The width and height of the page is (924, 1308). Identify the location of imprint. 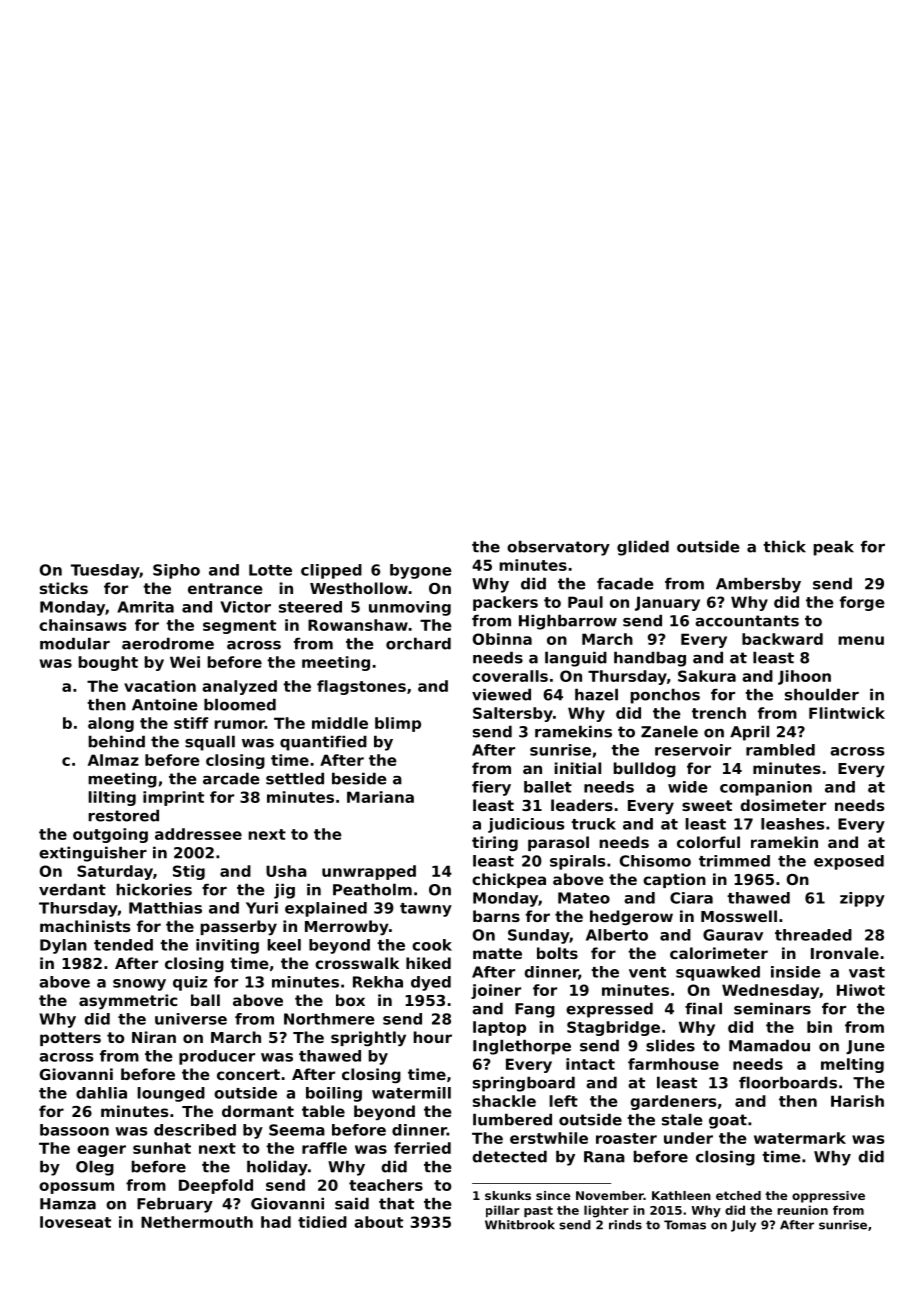
(173, 798).
